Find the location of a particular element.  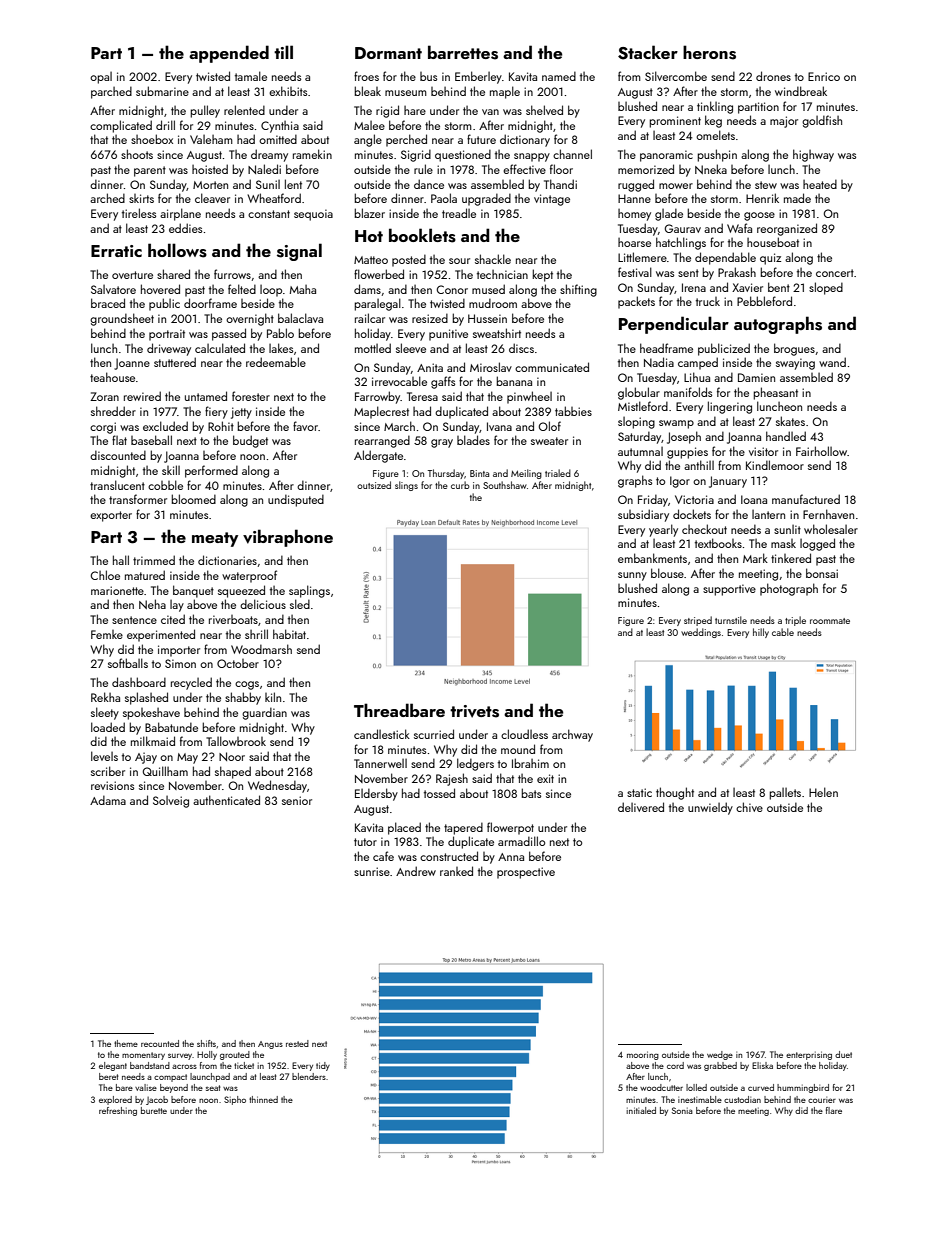

Sipho is located at coordinates (235, 1100).
